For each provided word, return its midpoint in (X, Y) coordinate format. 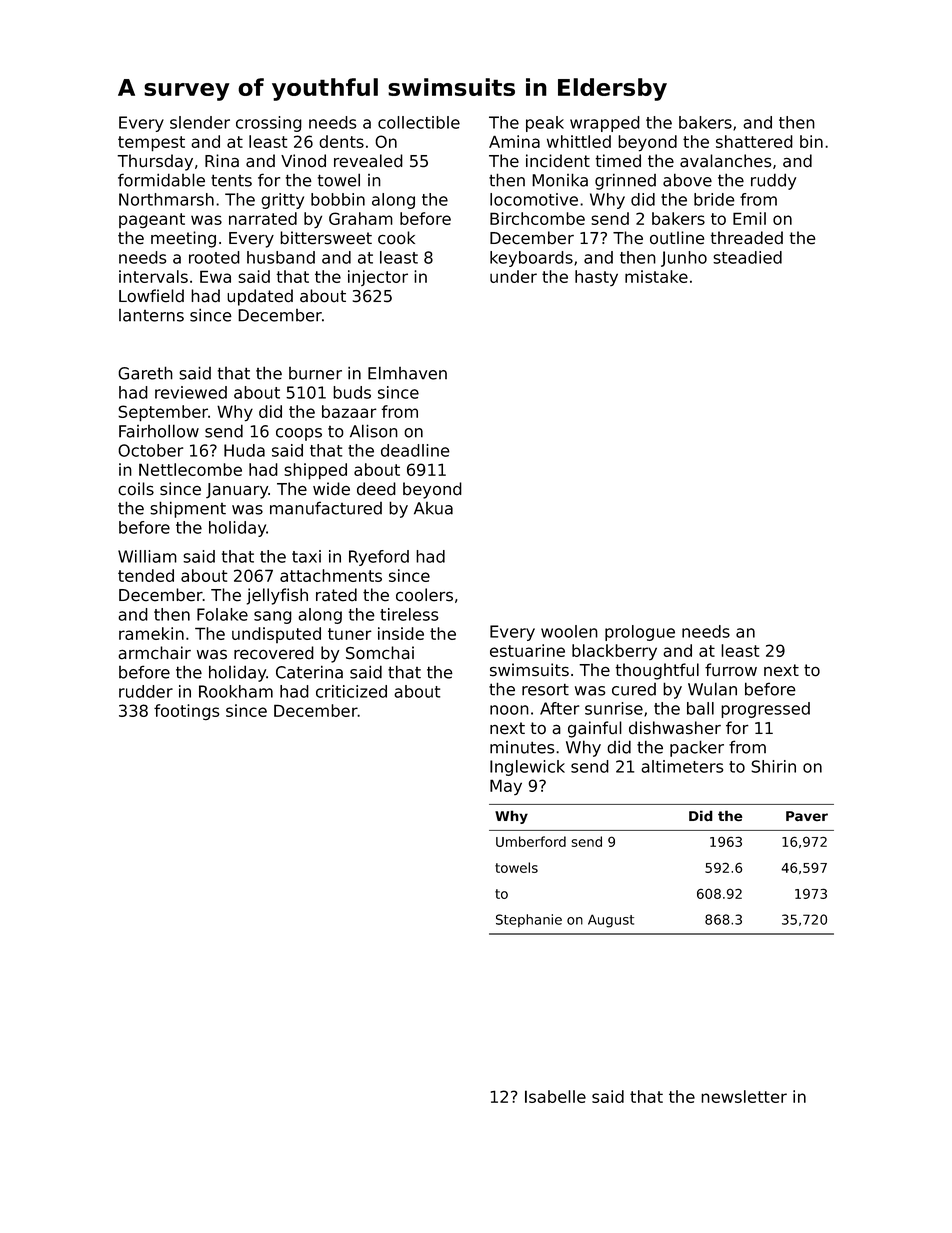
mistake (656, 276)
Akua (433, 508)
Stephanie (529, 920)
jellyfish (277, 596)
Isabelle (555, 1096)
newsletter (744, 1096)
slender (200, 122)
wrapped (605, 124)
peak (545, 124)
